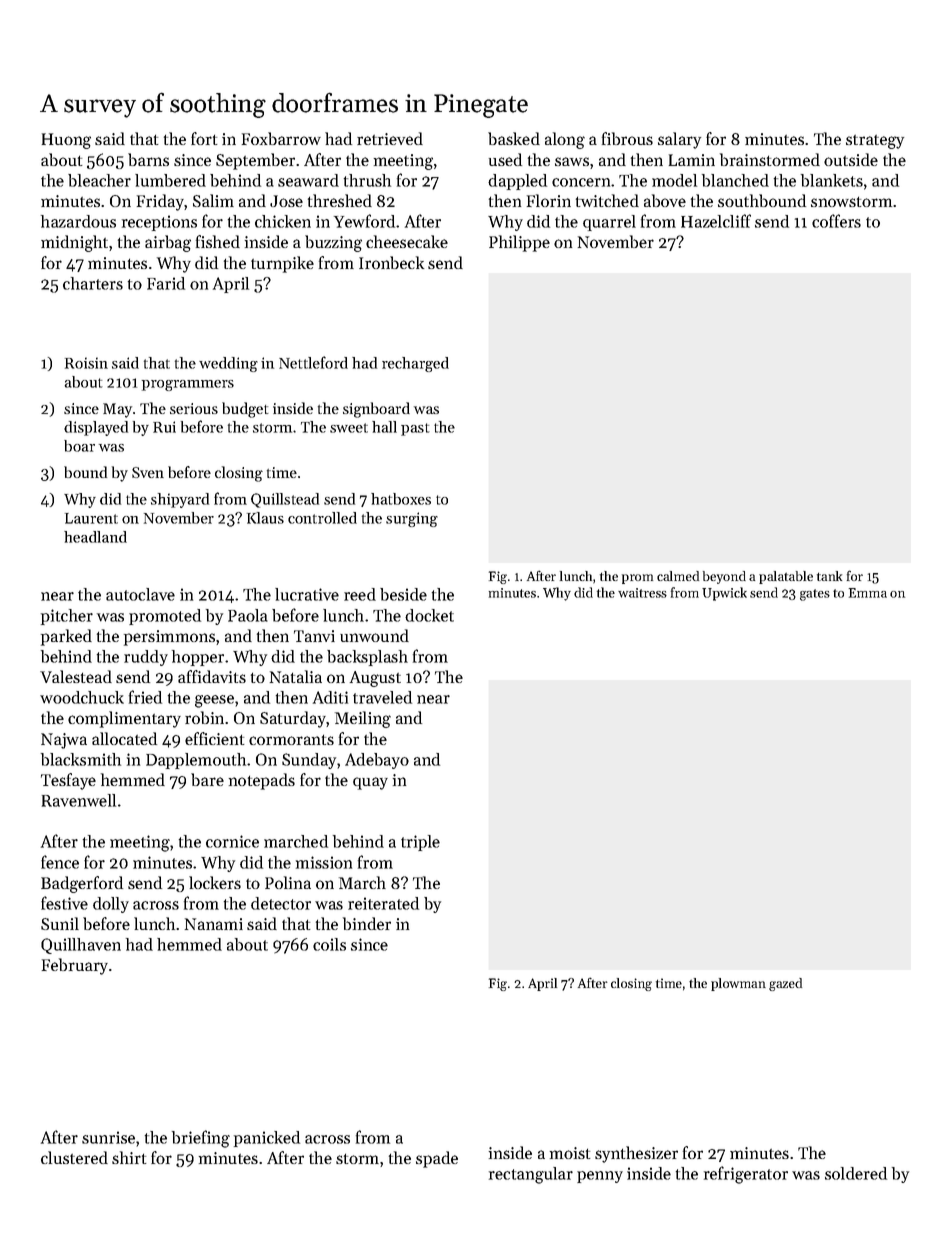 This image has height=1233, width=952. What do you see at coordinates (738, 984) in the image?
I see `plowman` at bounding box center [738, 984].
